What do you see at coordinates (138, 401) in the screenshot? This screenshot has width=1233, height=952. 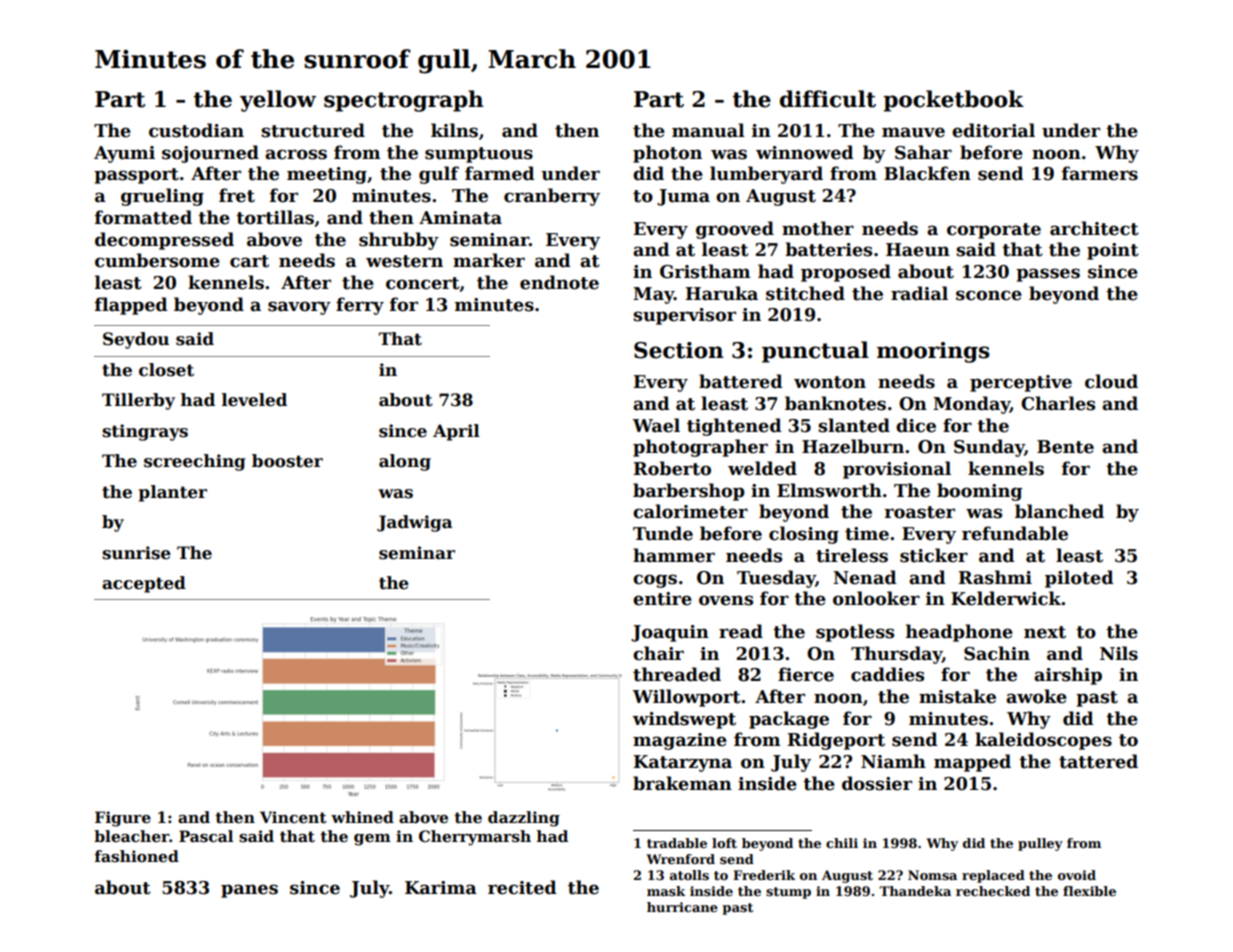 I see `Tillerby` at bounding box center [138, 401].
